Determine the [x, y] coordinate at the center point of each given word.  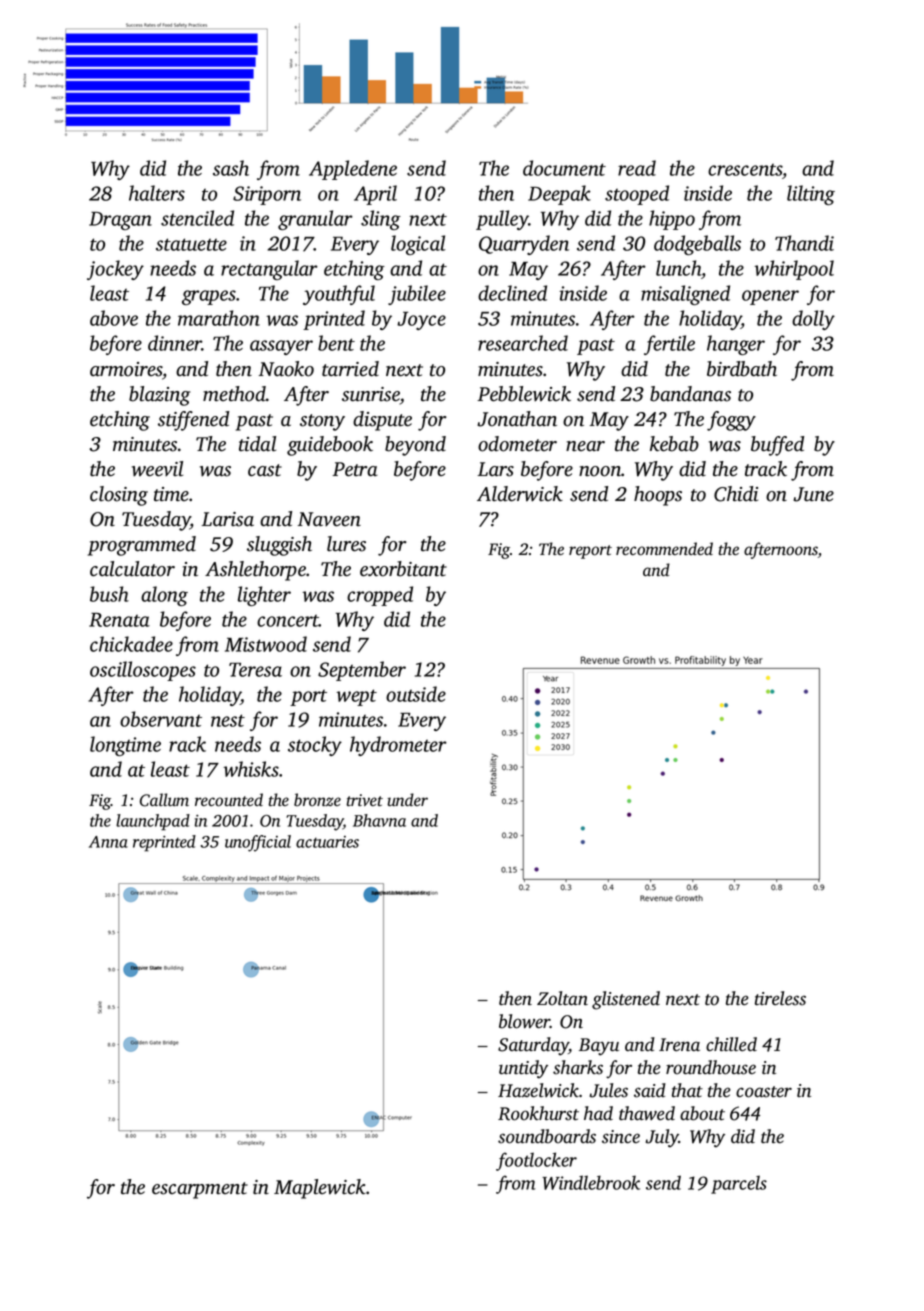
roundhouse [711, 1067]
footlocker [536, 1161]
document [564, 168]
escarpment [200, 1190]
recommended [664, 549]
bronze [317, 800]
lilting [811, 195]
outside [416, 694]
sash [231, 168]
